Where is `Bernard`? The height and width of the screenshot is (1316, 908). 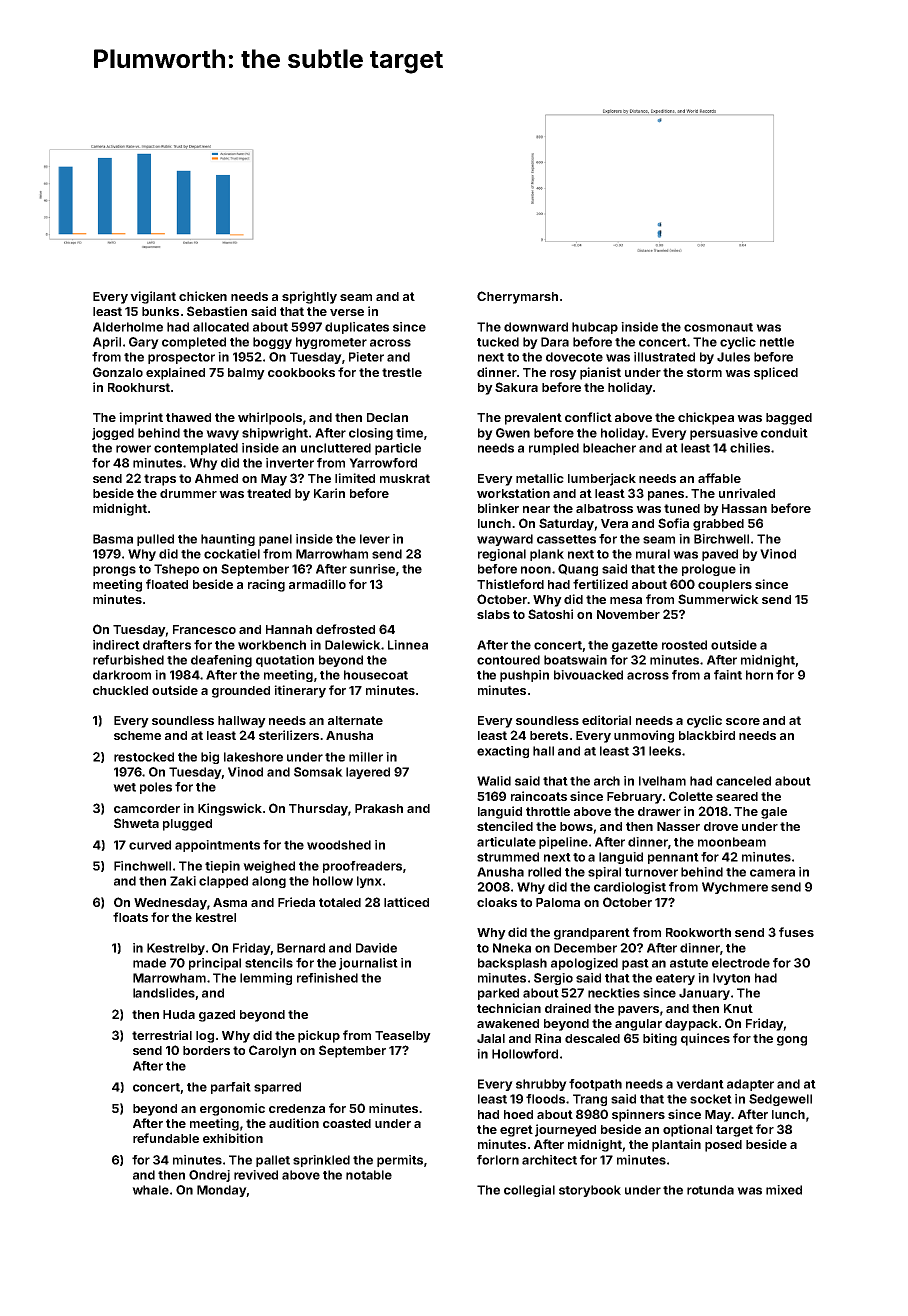 Bernard is located at coordinates (301, 948).
